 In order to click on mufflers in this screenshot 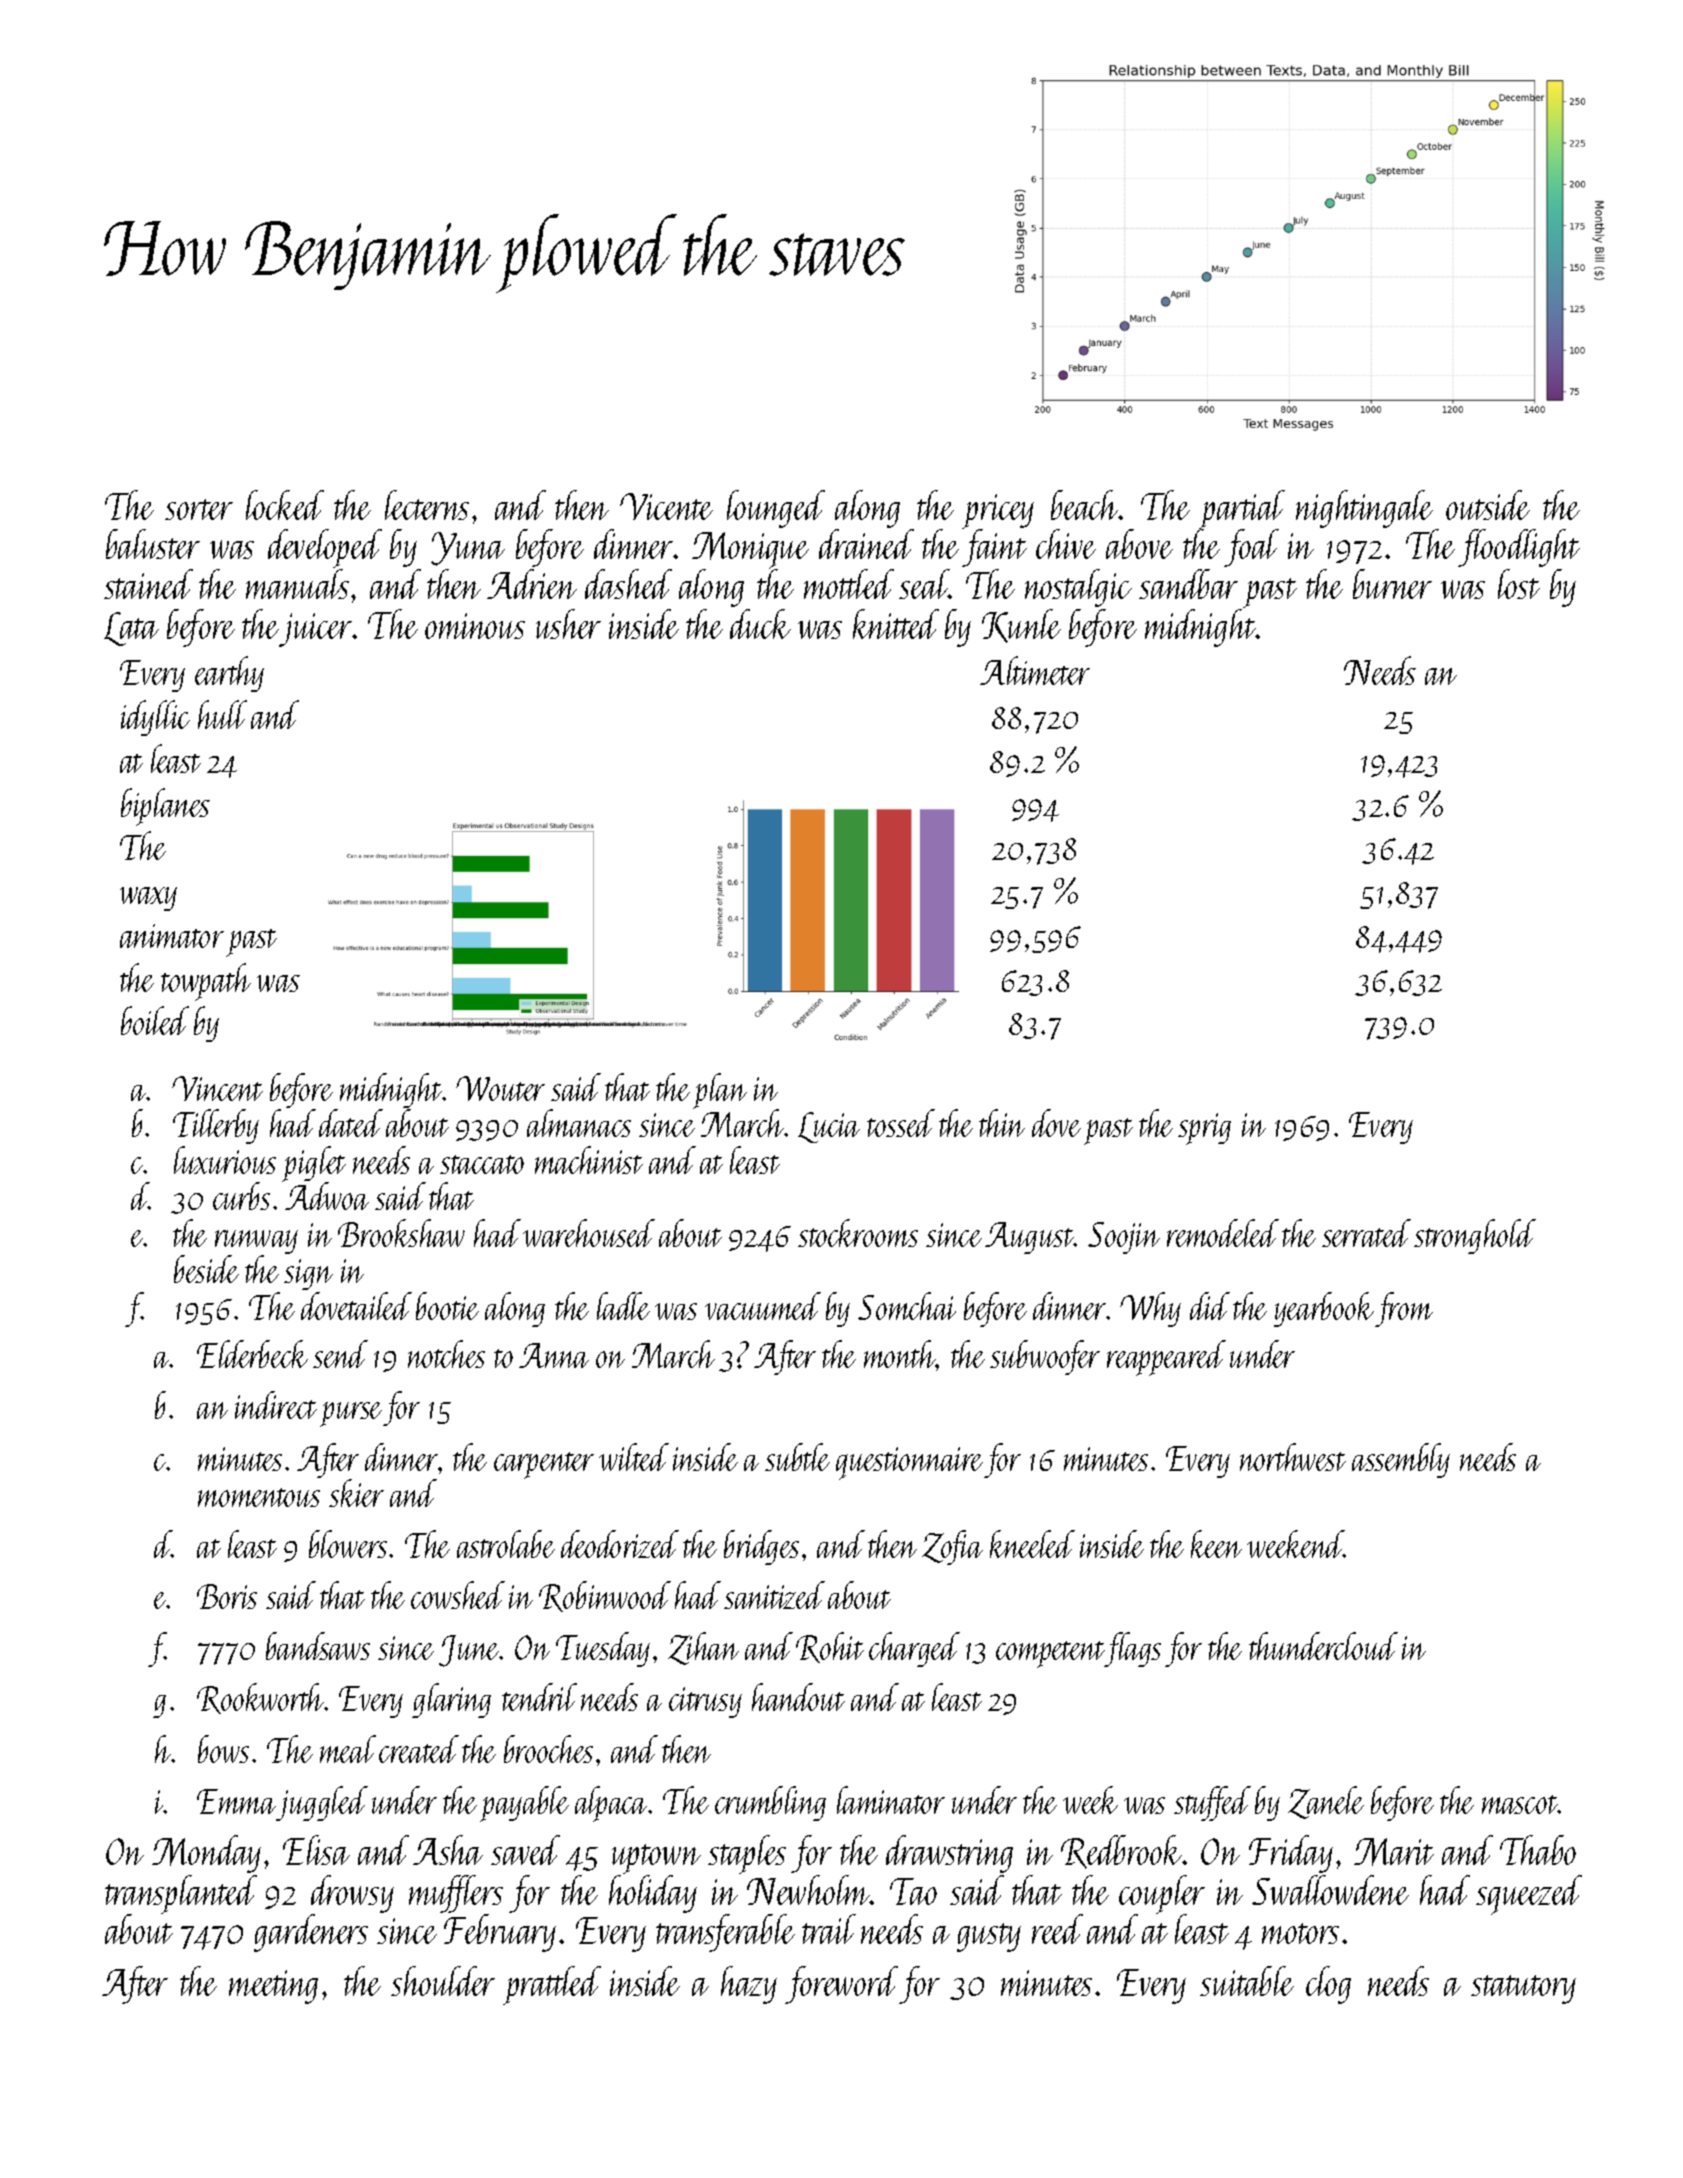, I will do `click(456, 1894)`.
